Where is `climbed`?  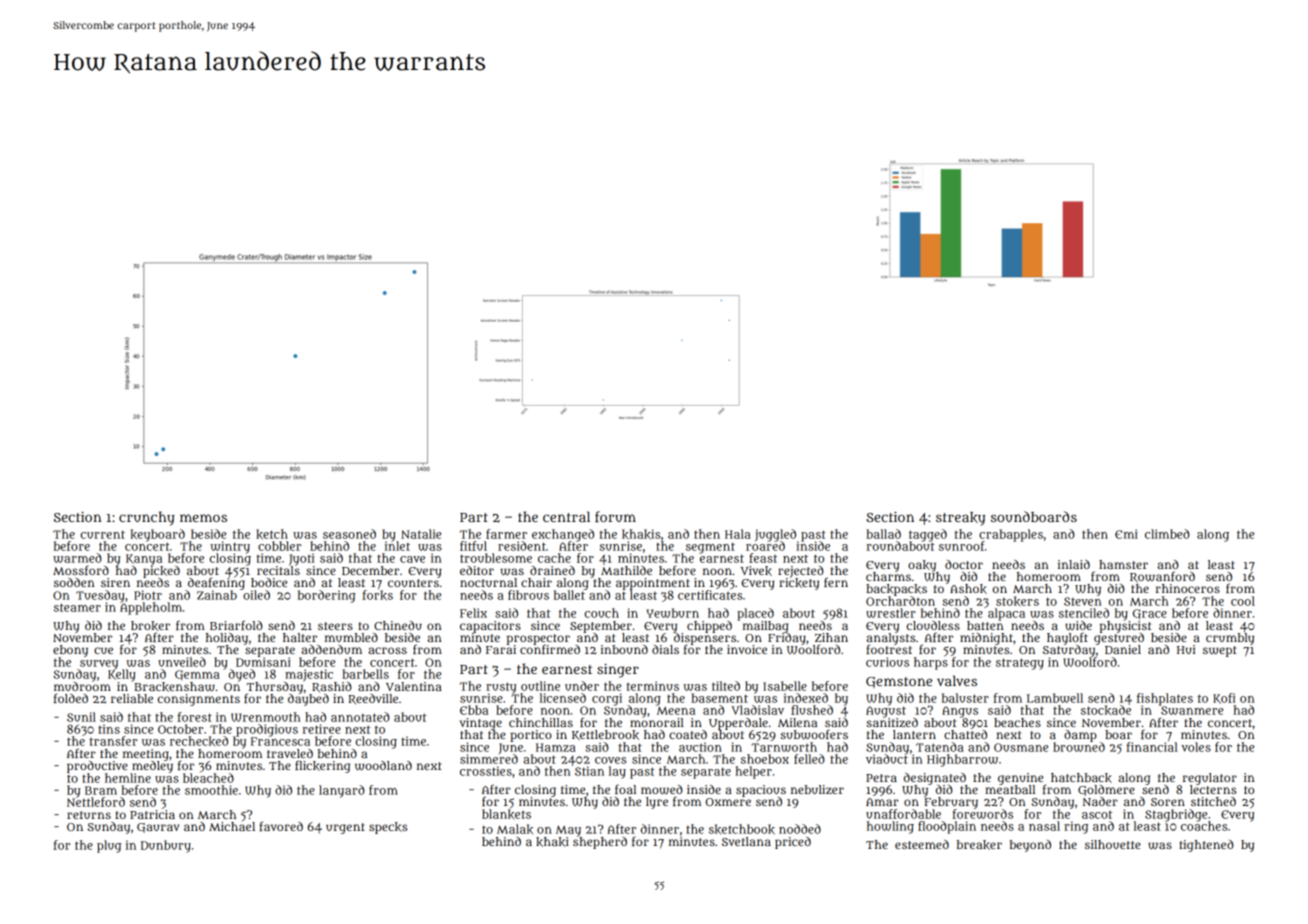 climbed is located at coordinates (1167, 534).
